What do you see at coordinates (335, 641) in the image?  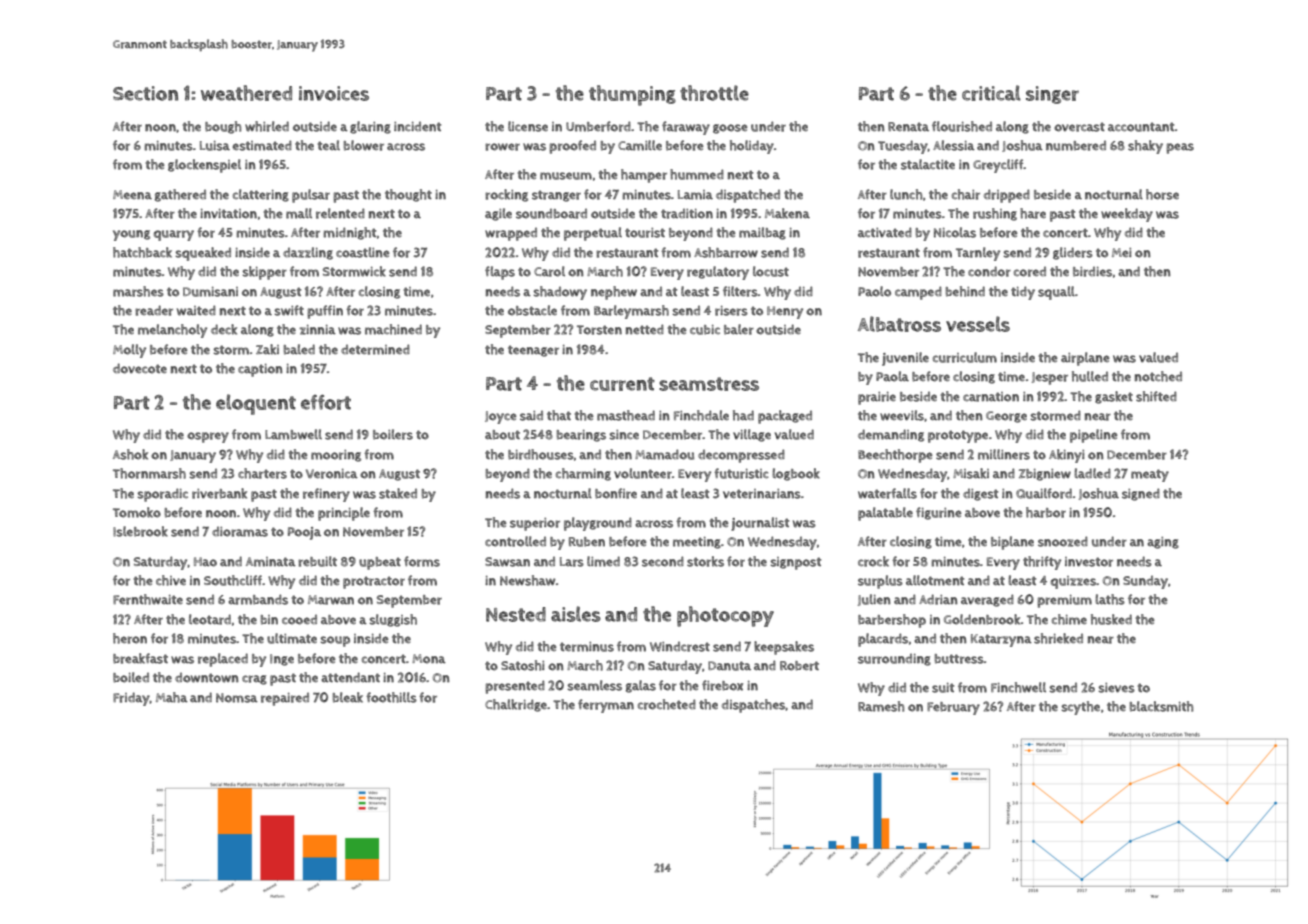 I see `soup` at bounding box center [335, 641].
